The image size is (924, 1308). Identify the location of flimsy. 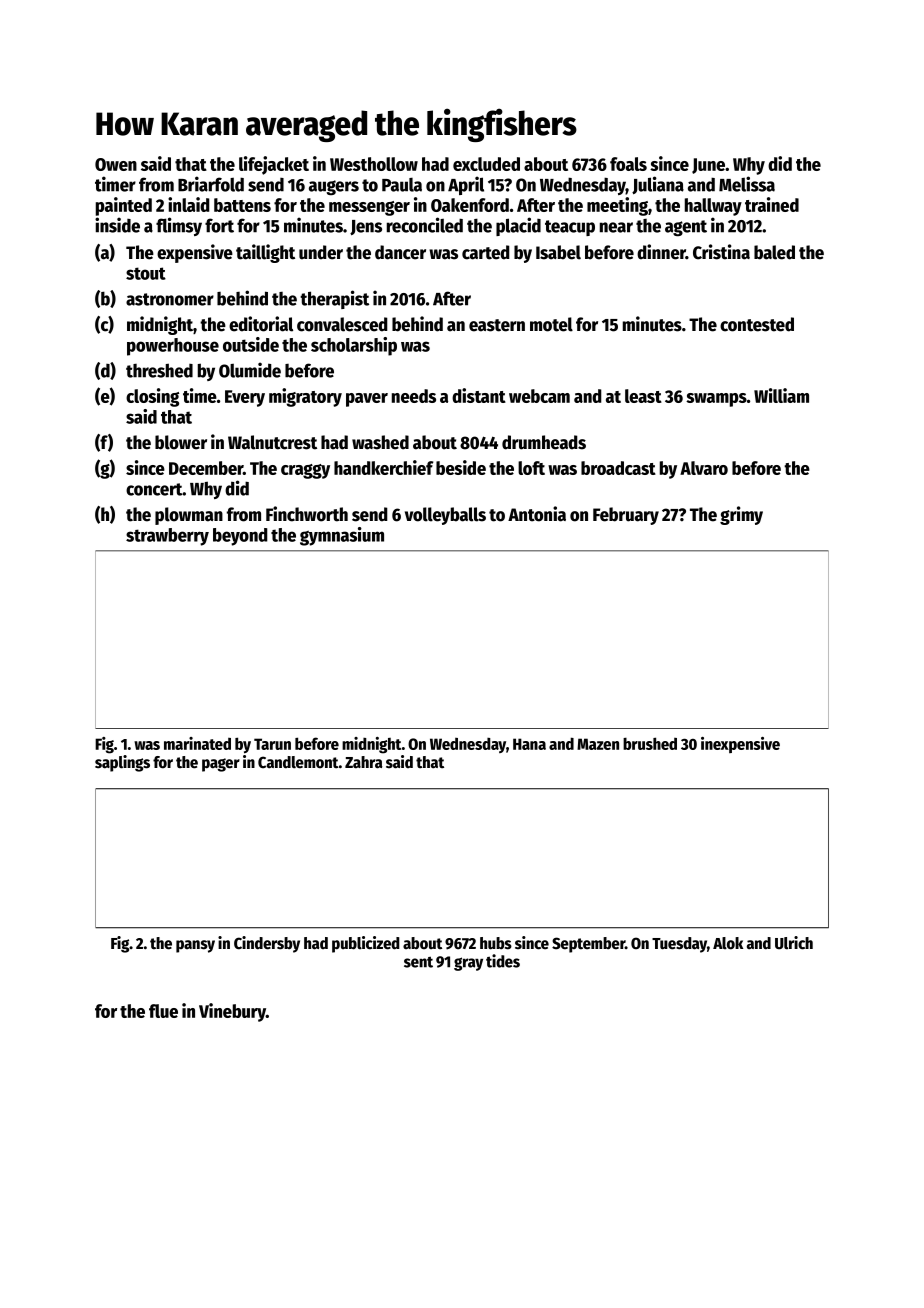
(179, 226).
